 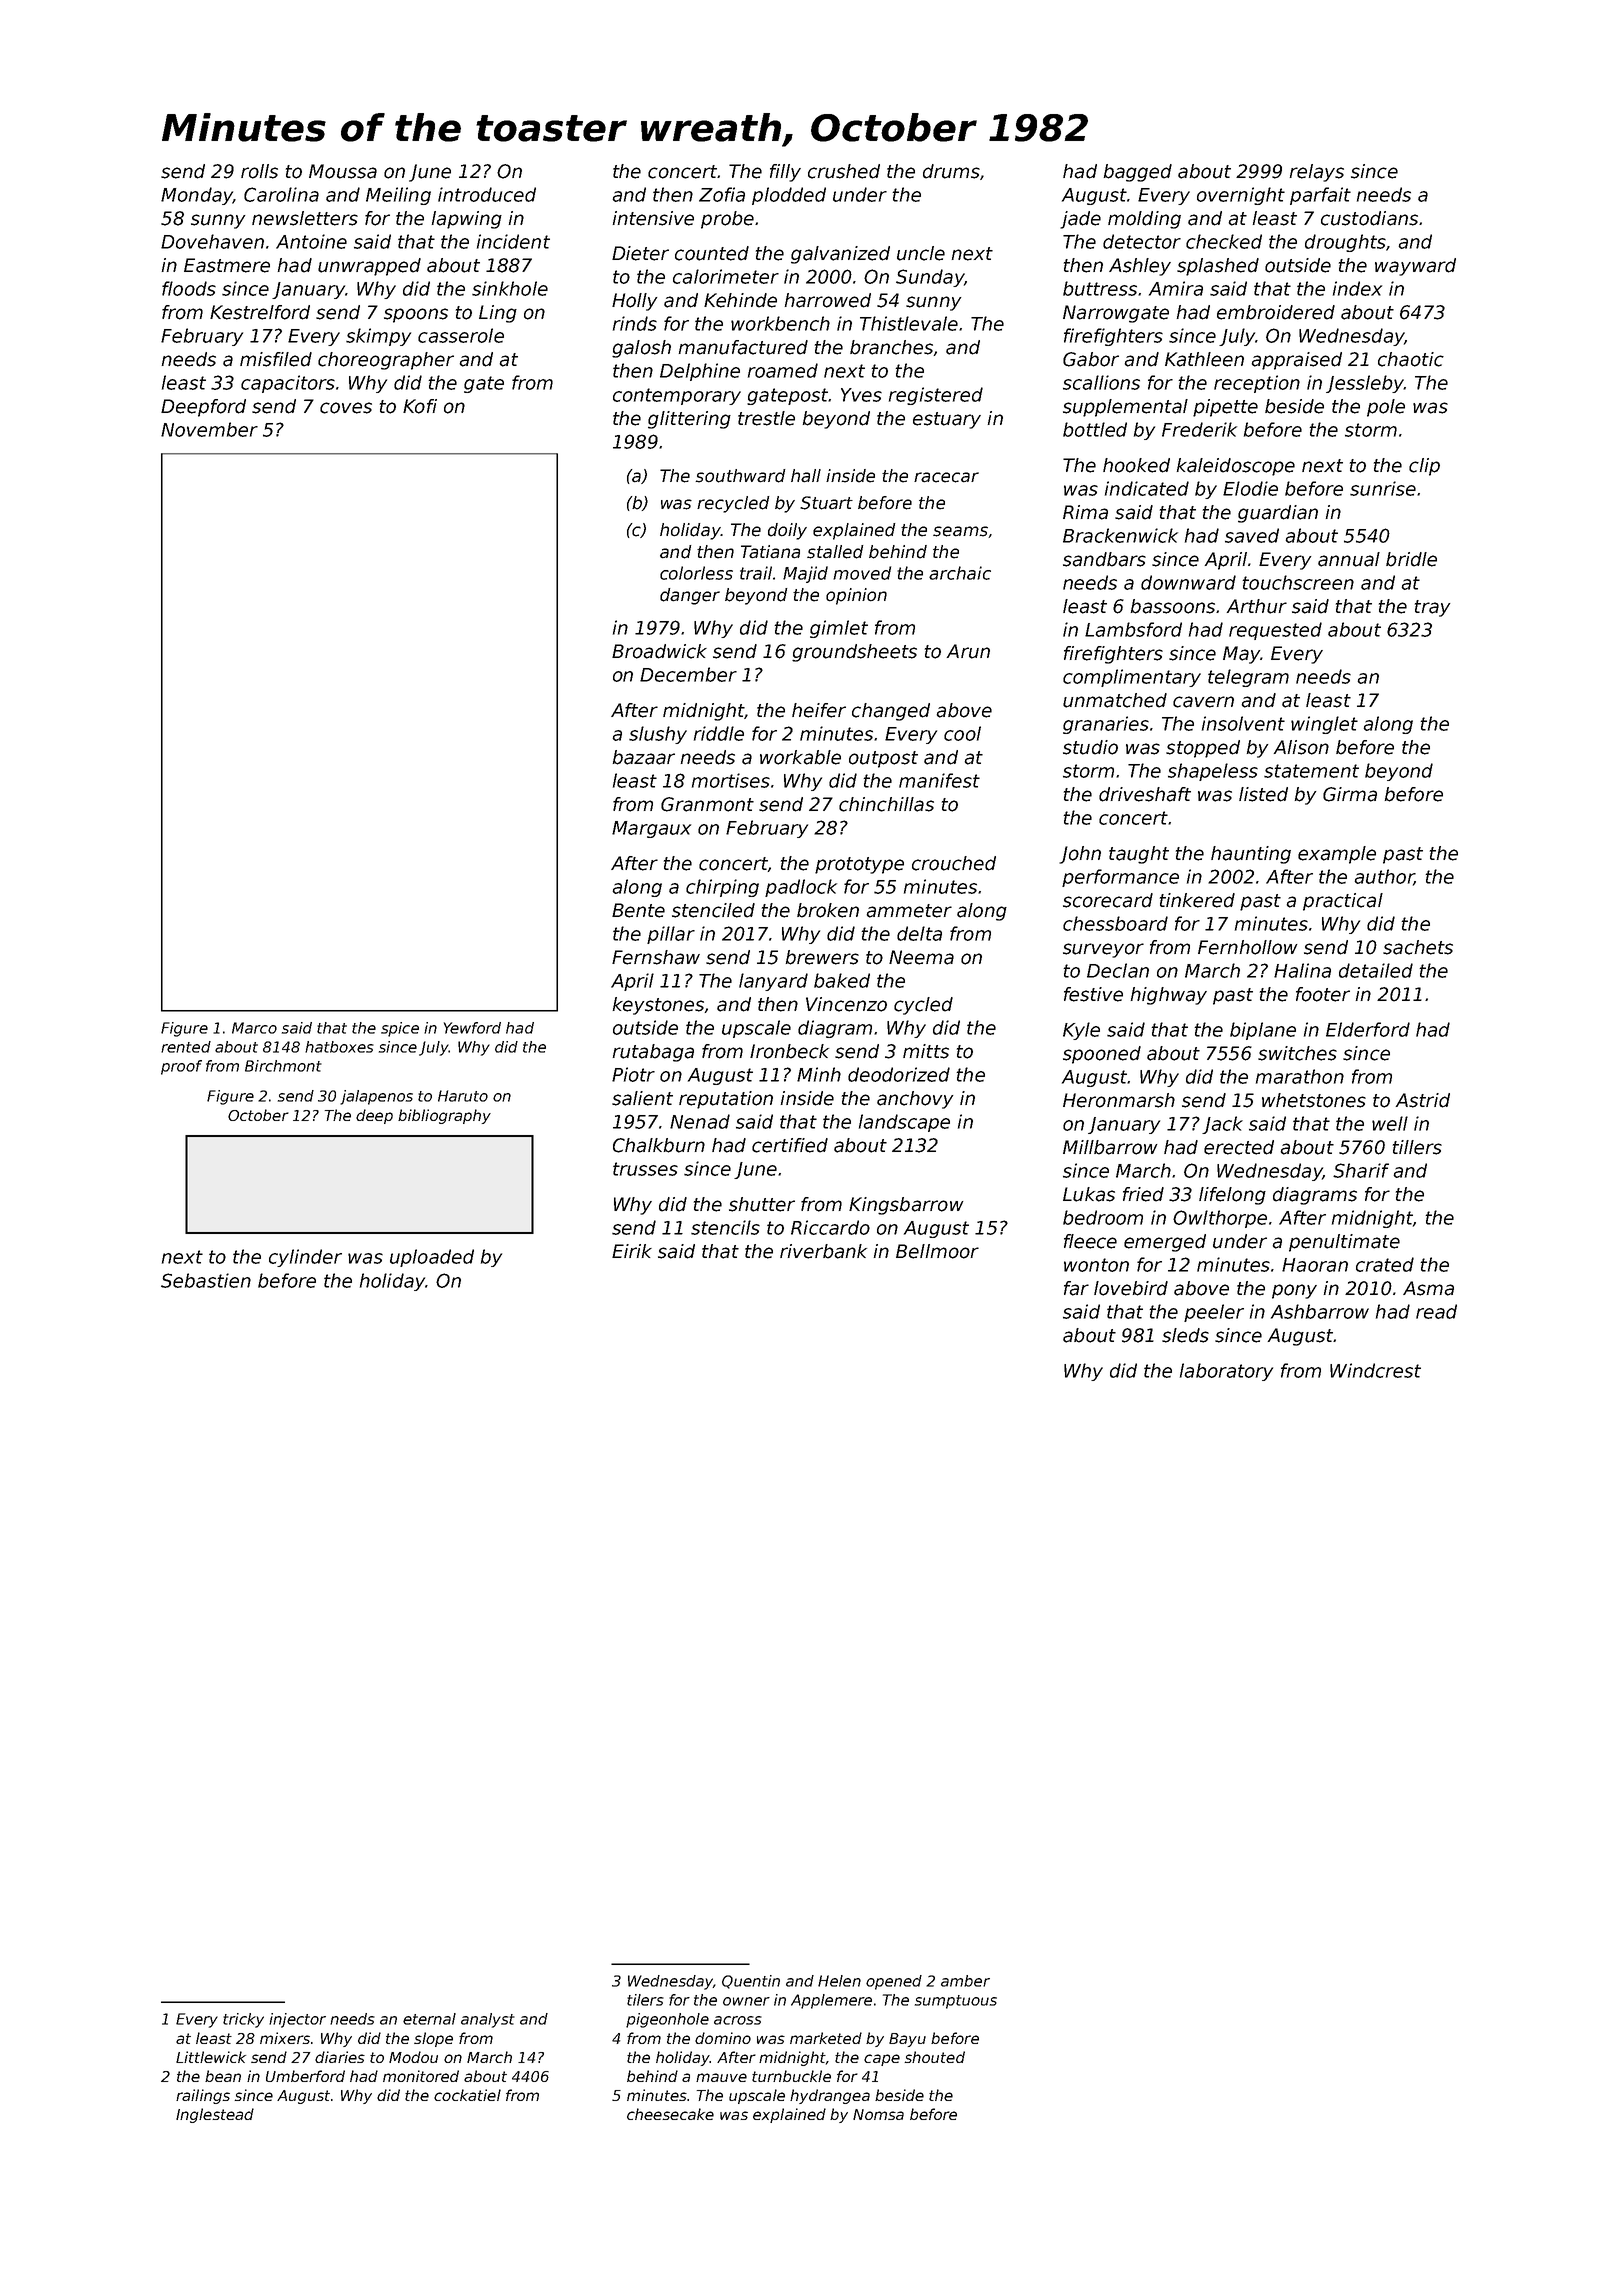 What do you see at coordinates (259, 171) in the document?
I see `rolls` at bounding box center [259, 171].
